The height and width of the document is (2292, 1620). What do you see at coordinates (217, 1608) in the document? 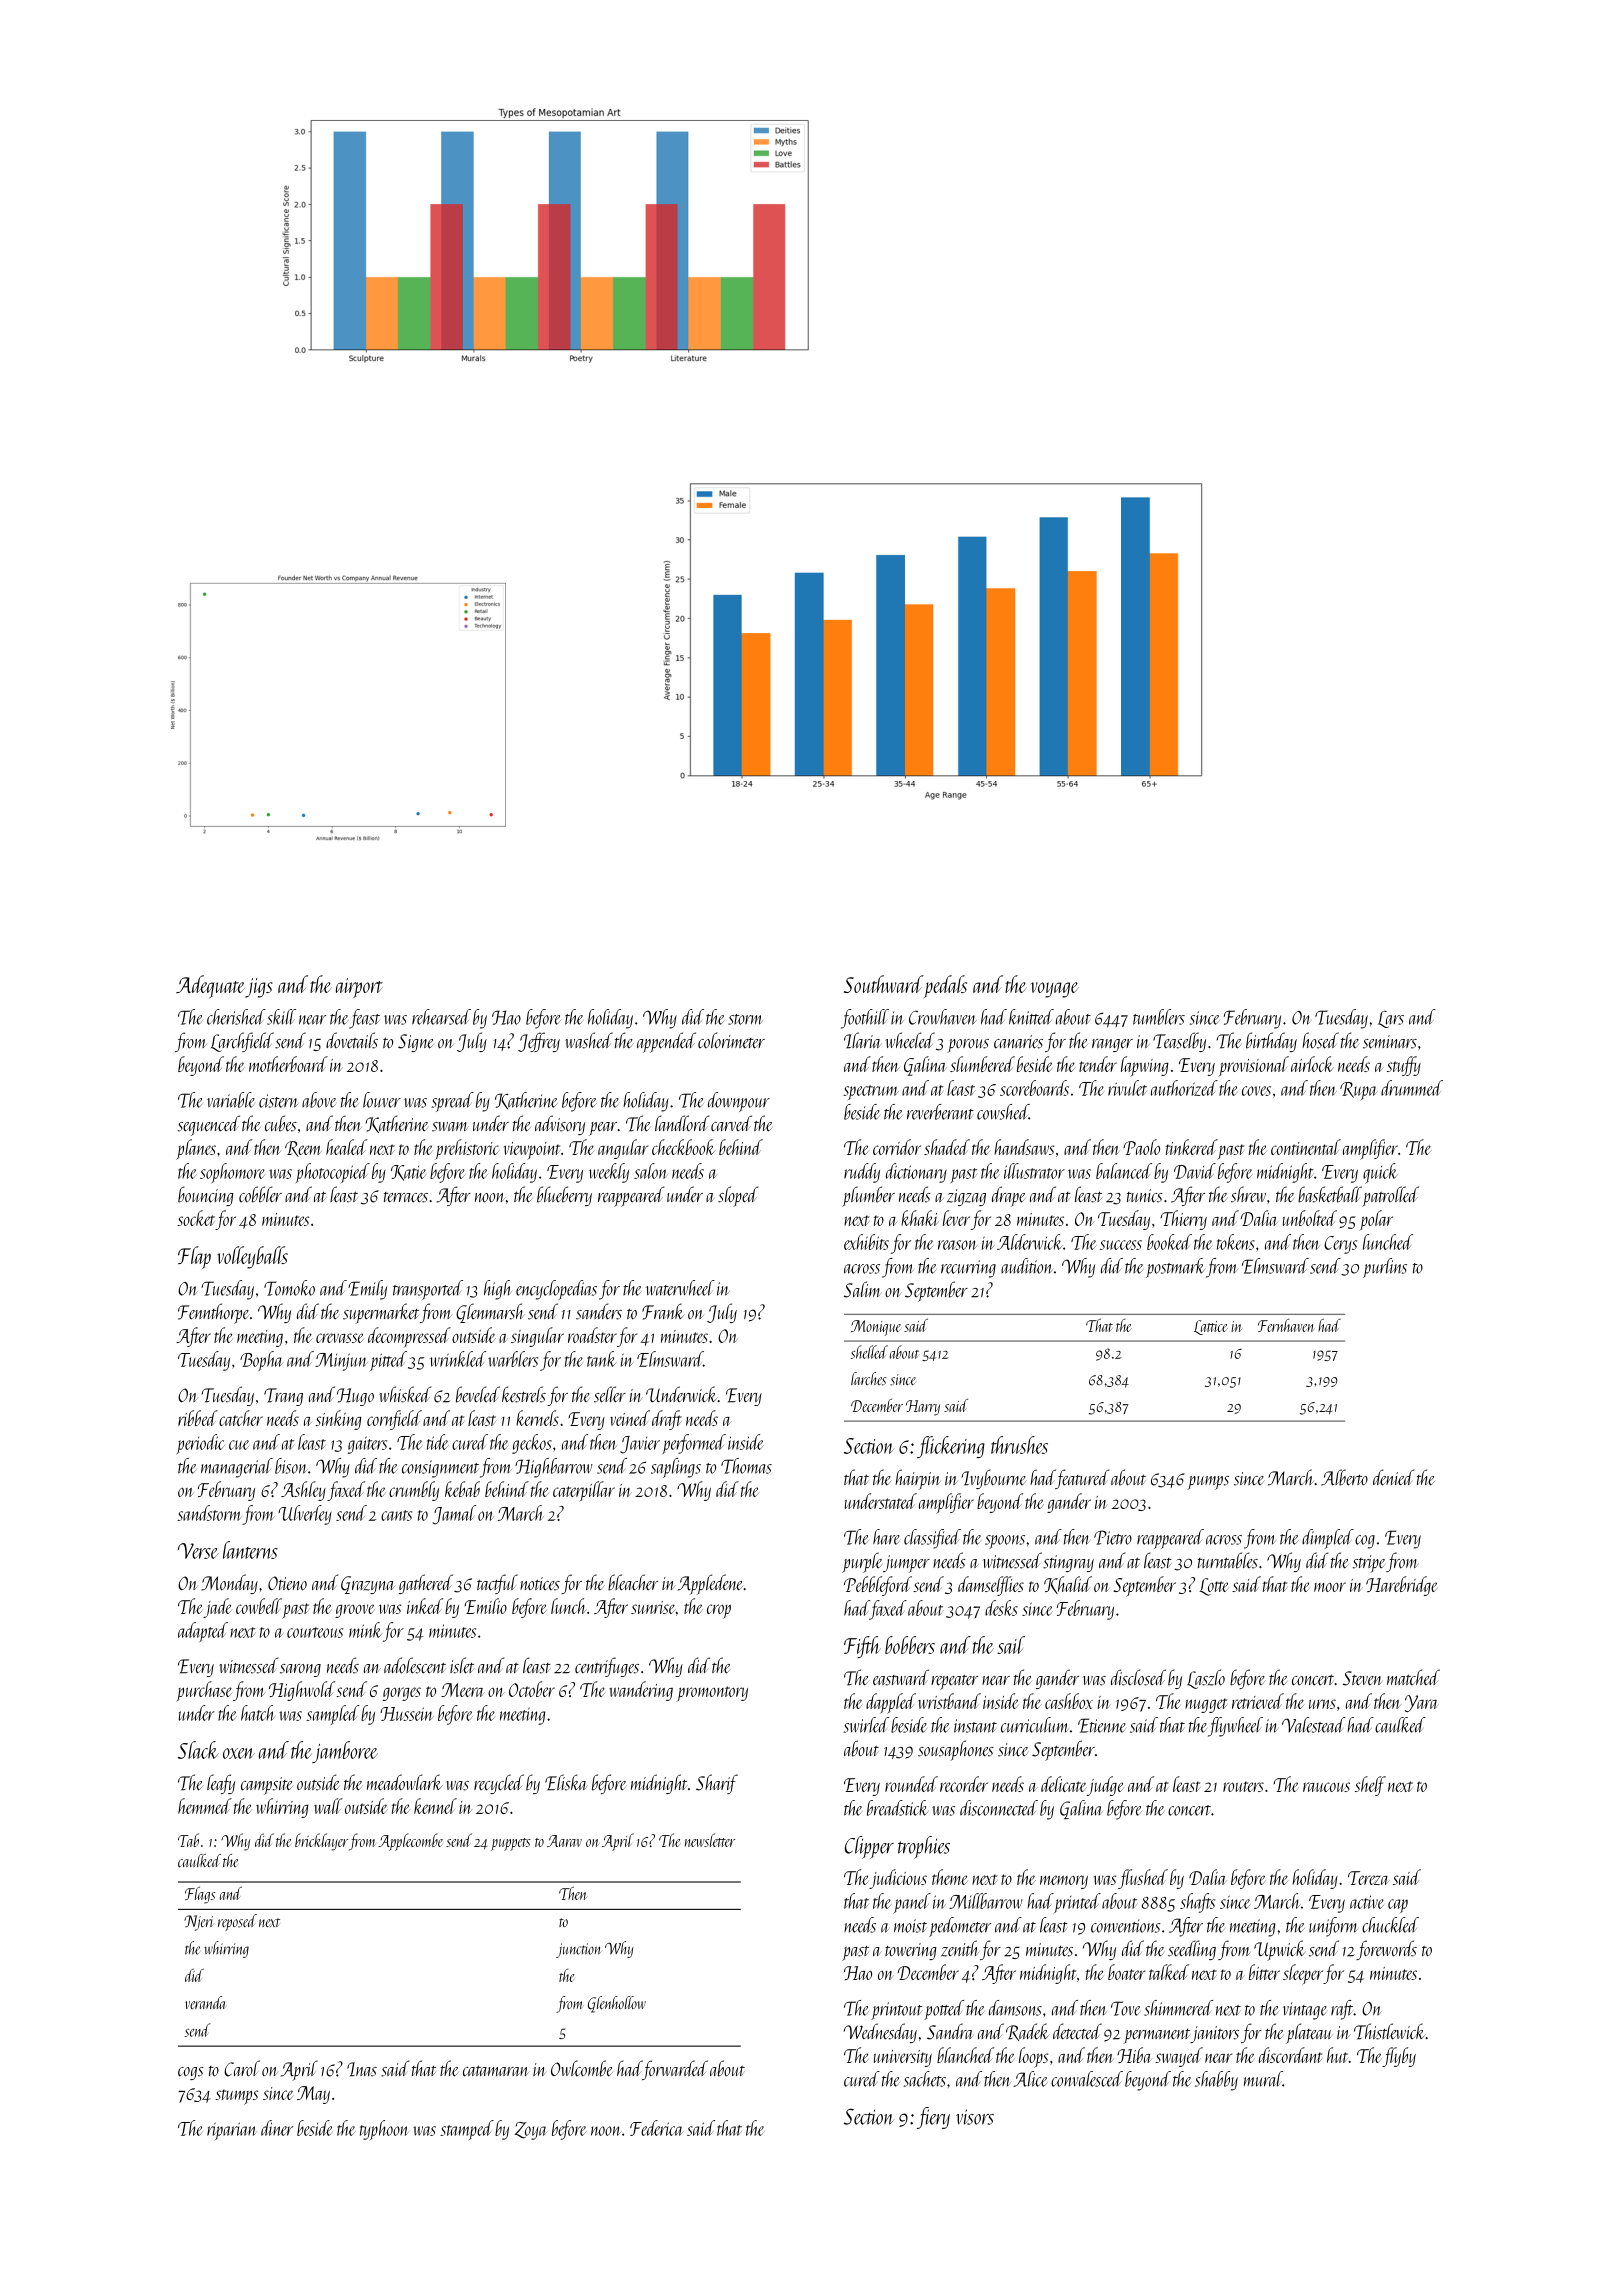
I see `jade` at bounding box center [217, 1608].
